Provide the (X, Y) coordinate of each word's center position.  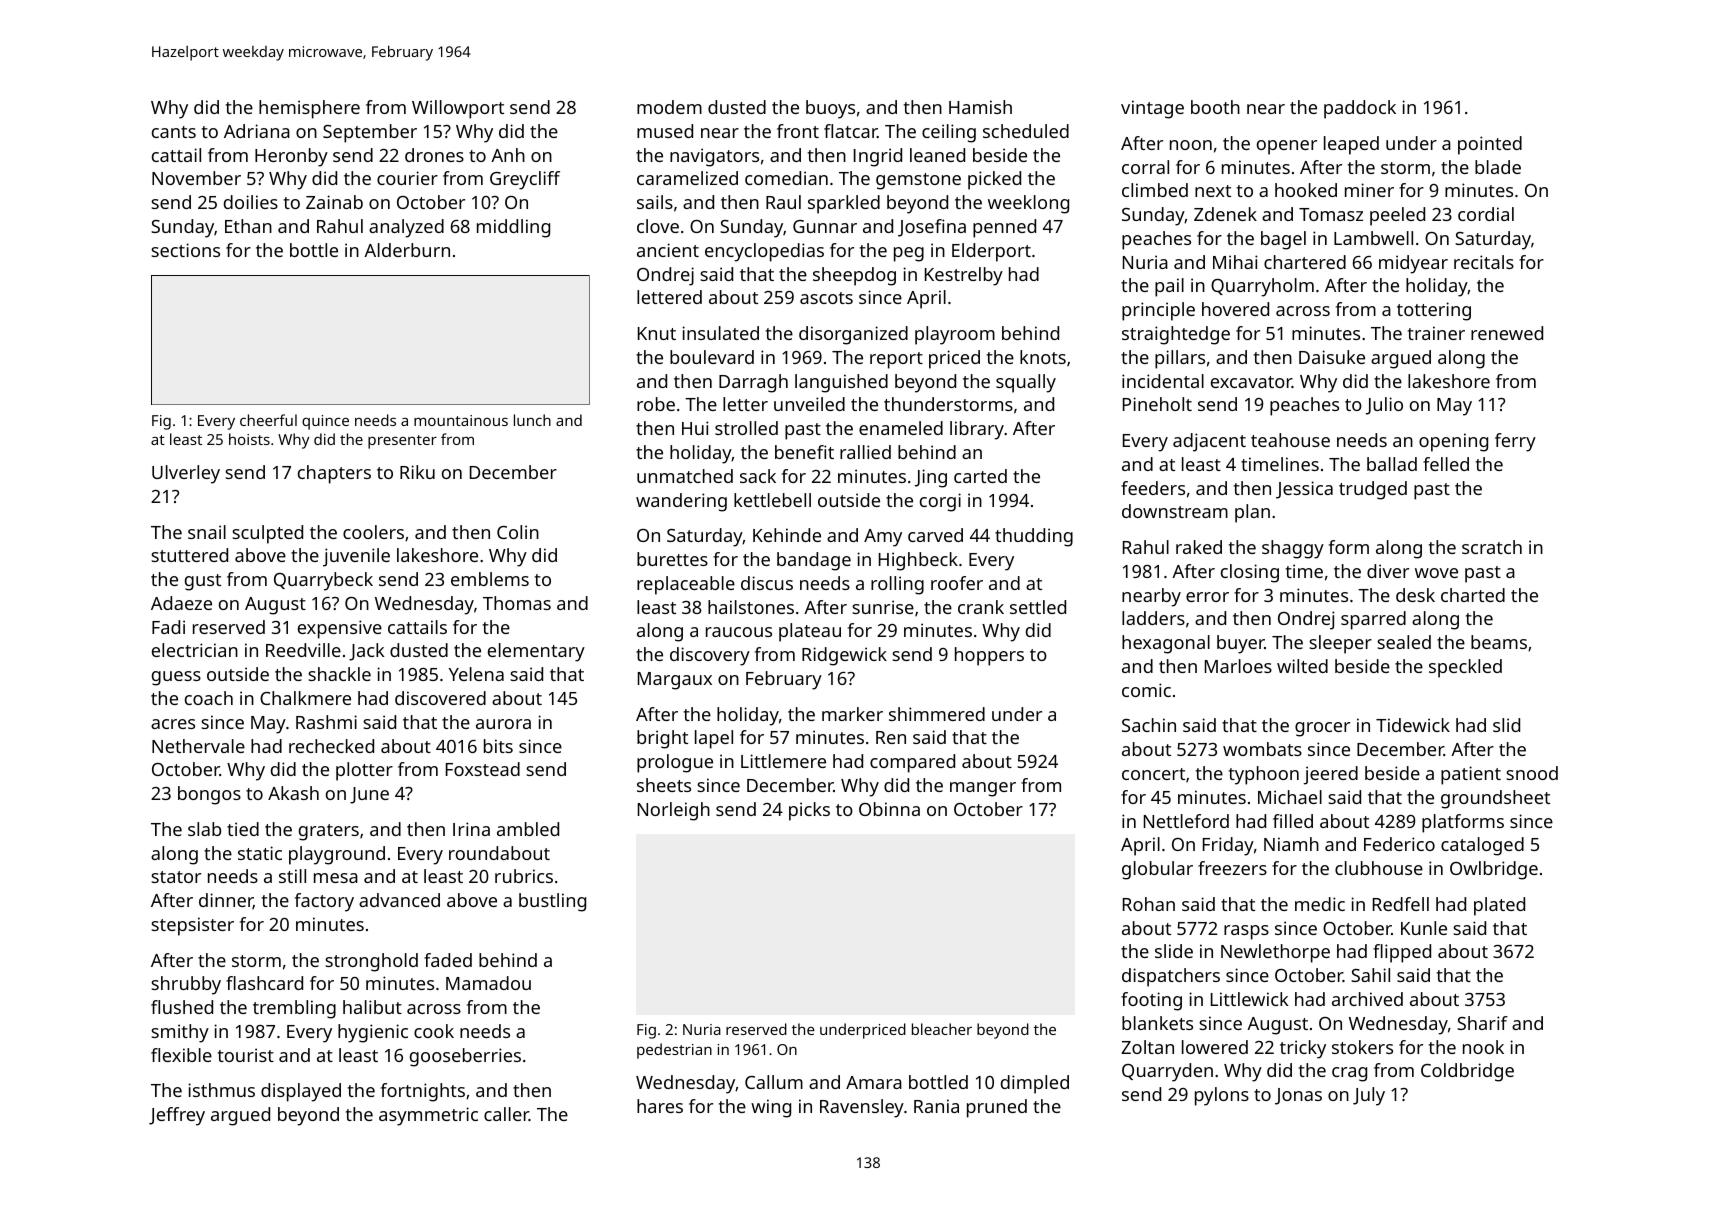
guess (176, 678)
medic (1320, 904)
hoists (249, 439)
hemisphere (309, 109)
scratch (1492, 547)
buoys (830, 109)
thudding (1034, 537)
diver (1388, 571)
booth (1215, 107)
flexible (181, 1055)
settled (1038, 607)
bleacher (942, 1029)
